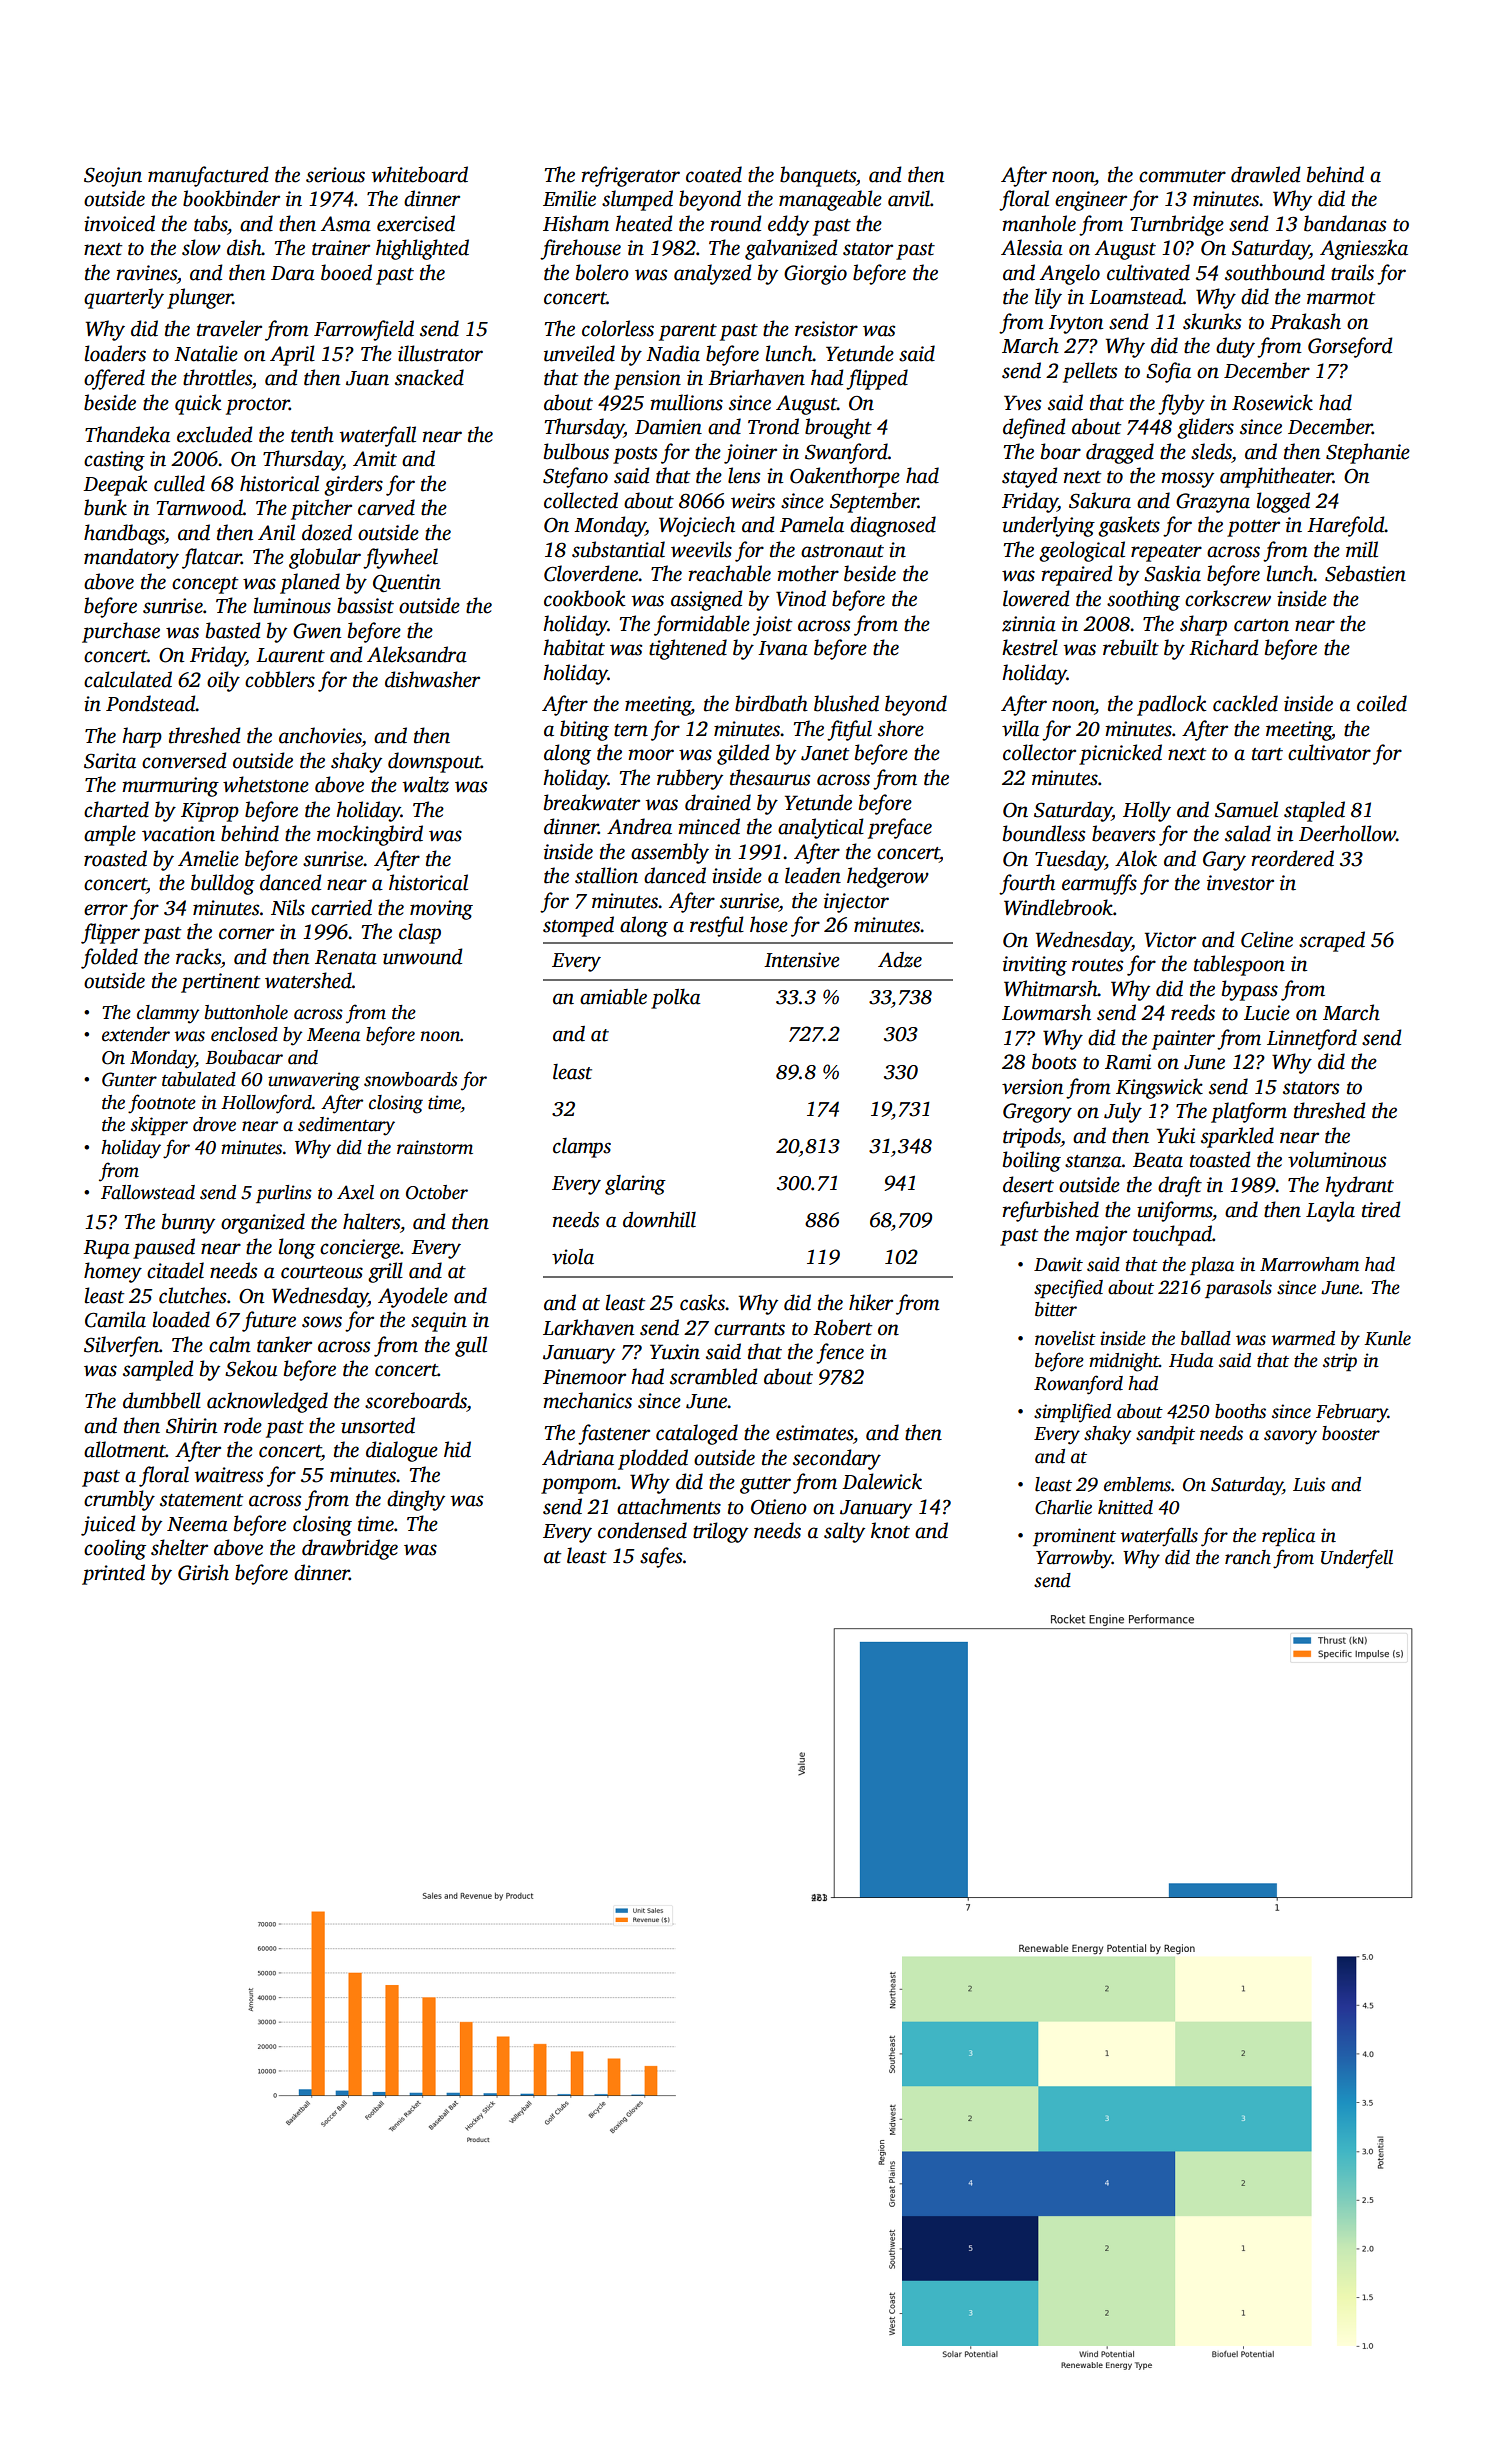 This image has width=1496, height=2464. Describe the element at coordinates (1332, 941) in the image. I see `scraped` at that location.
